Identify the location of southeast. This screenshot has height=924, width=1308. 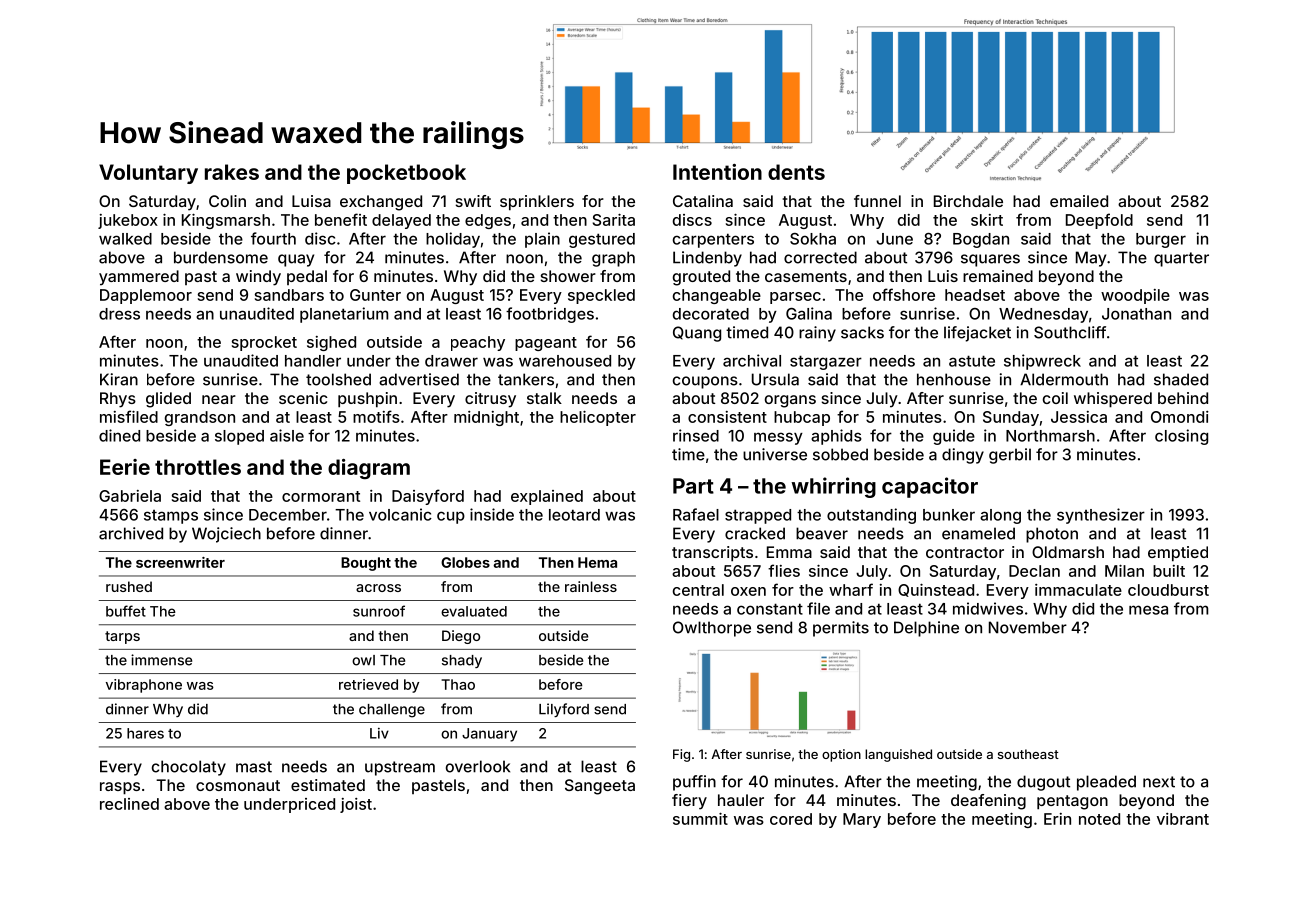
(1028, 754).
